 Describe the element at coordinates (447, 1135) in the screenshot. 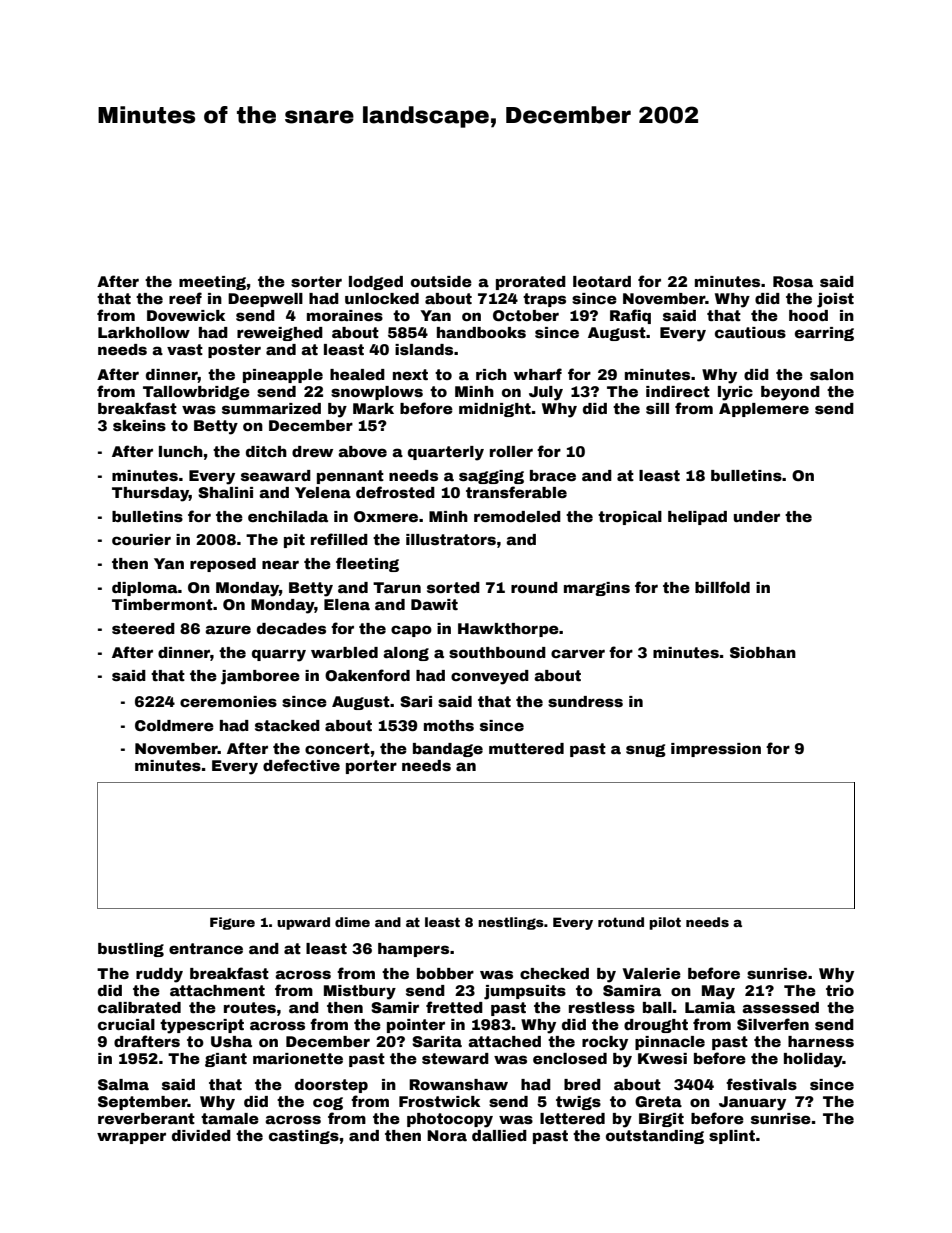

I see `Nora` at that location.
